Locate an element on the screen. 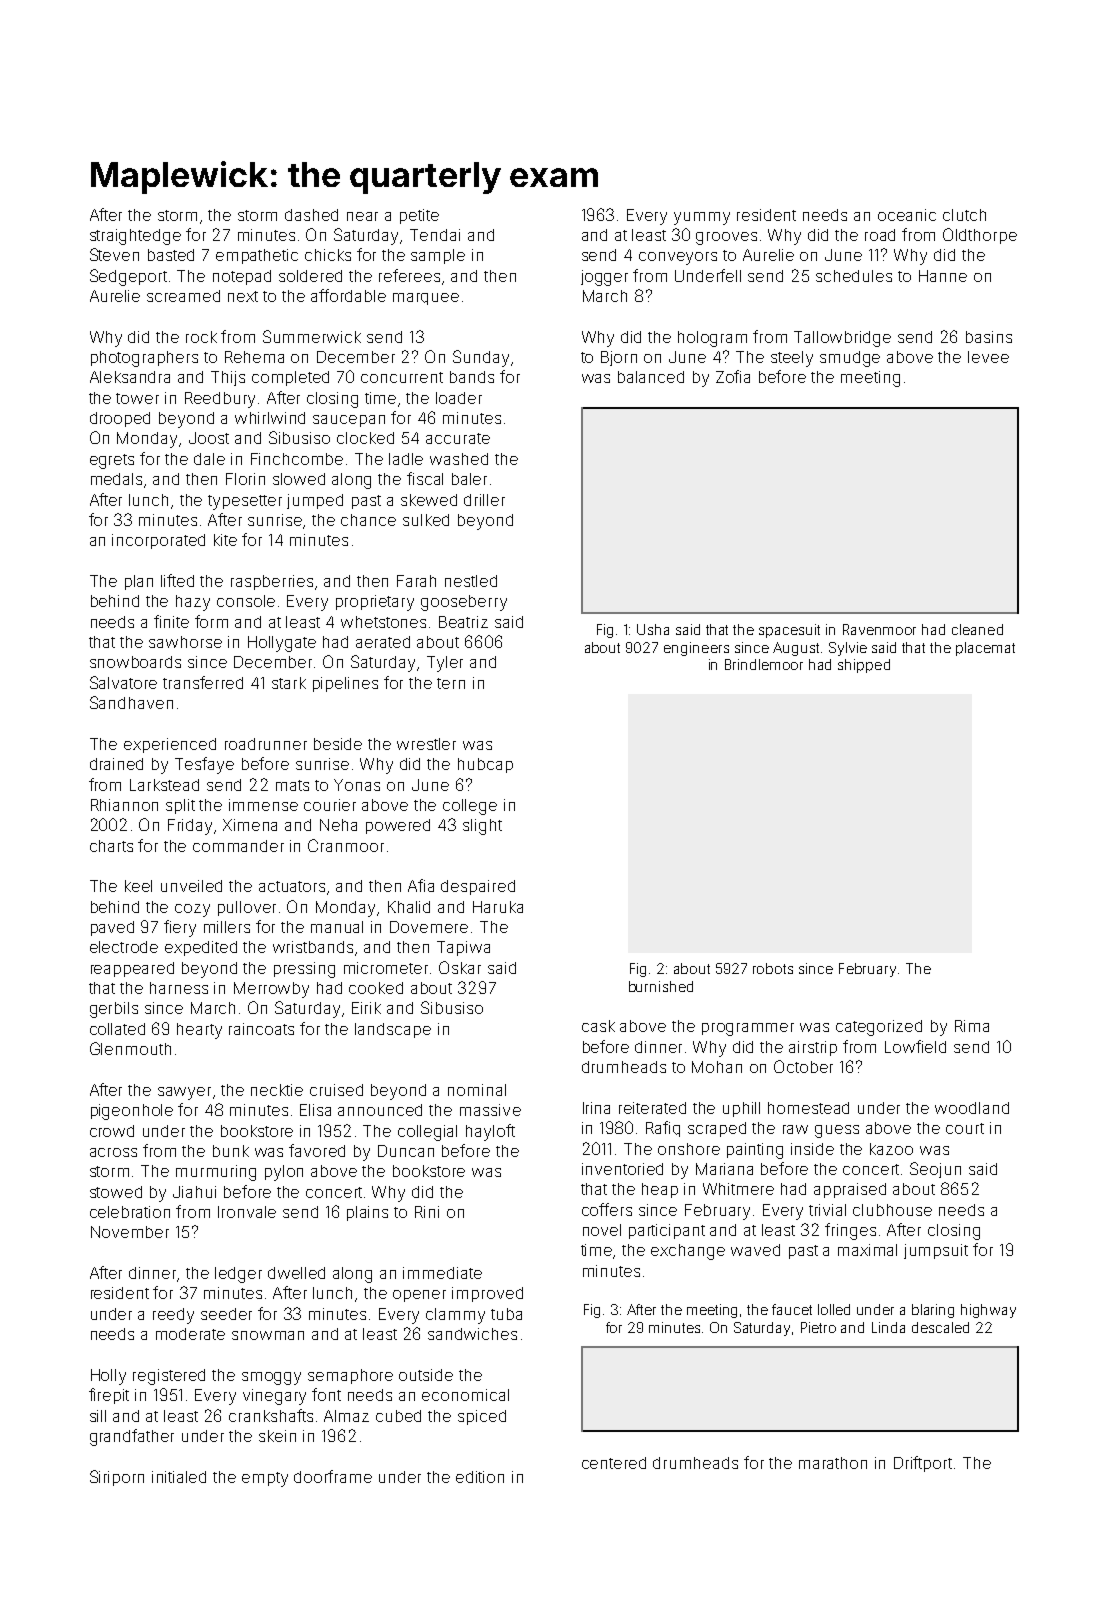  Driftport is located at coordinates (923, 1464).
